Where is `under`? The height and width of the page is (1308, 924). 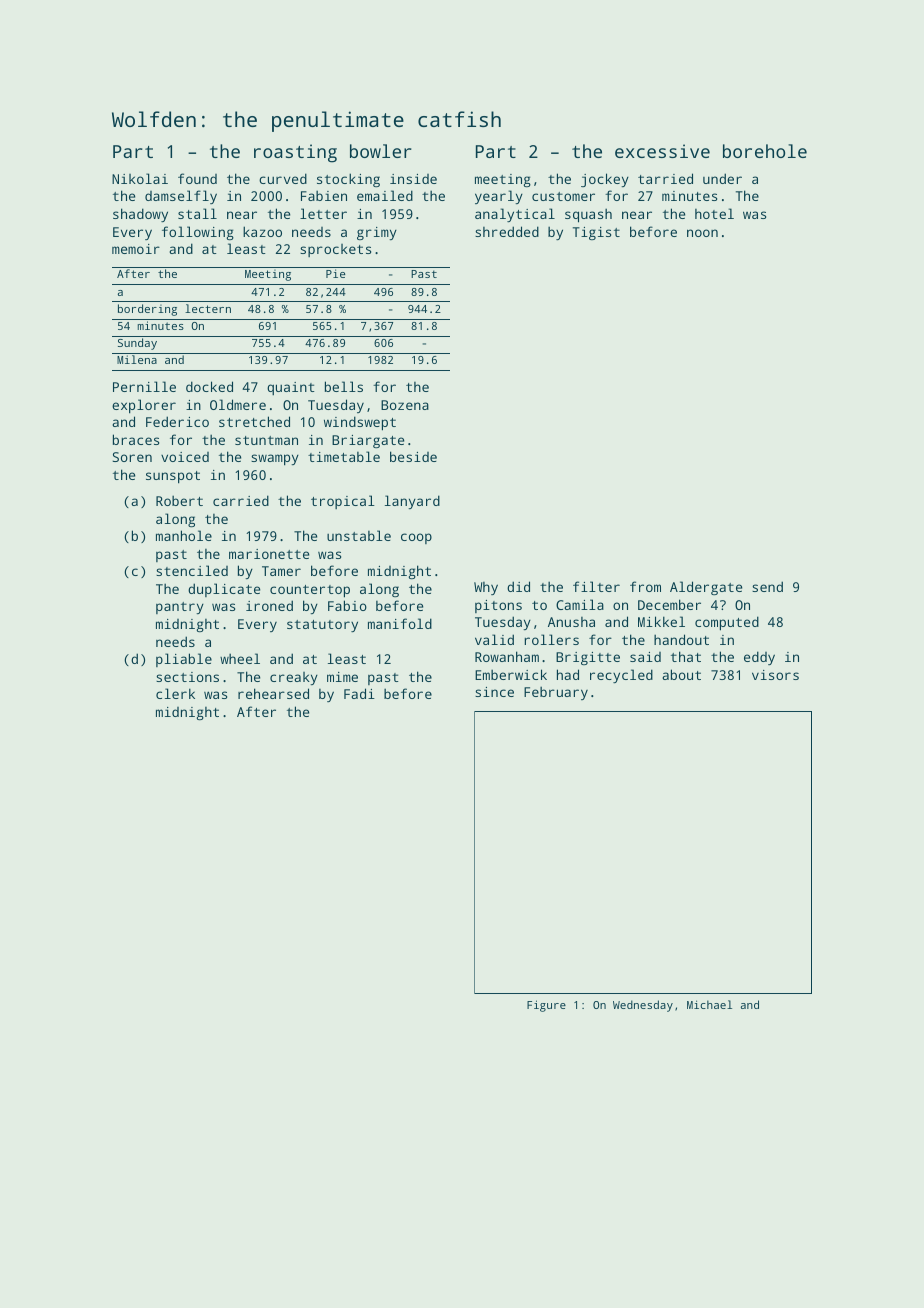
under is located at coordinates (722, 178).
